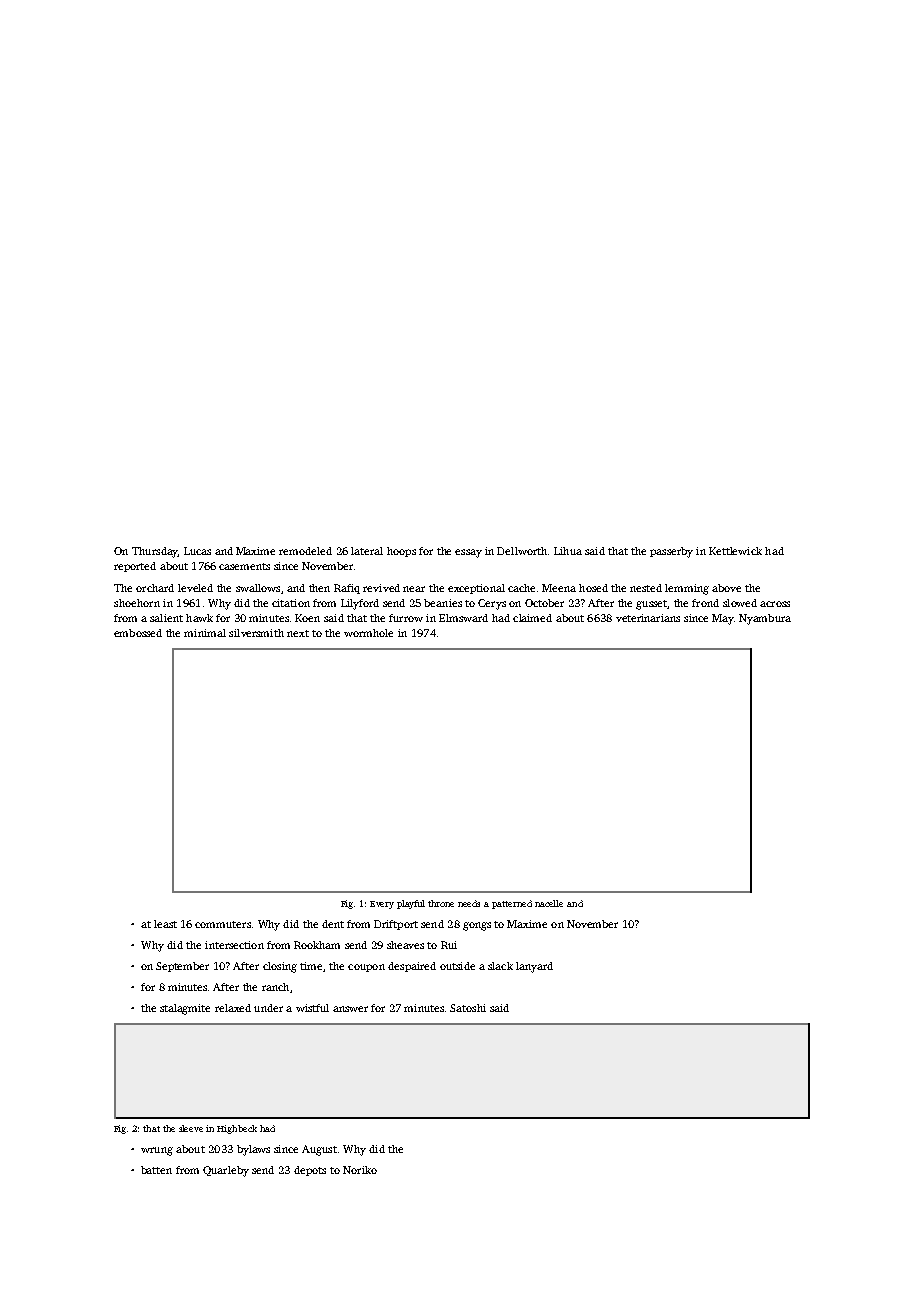 Image resolution: width=924 pixels, height=1308 pixels. Describe the element at coordinates (463, 618) in the page. I see `Elmsward` at that location.
